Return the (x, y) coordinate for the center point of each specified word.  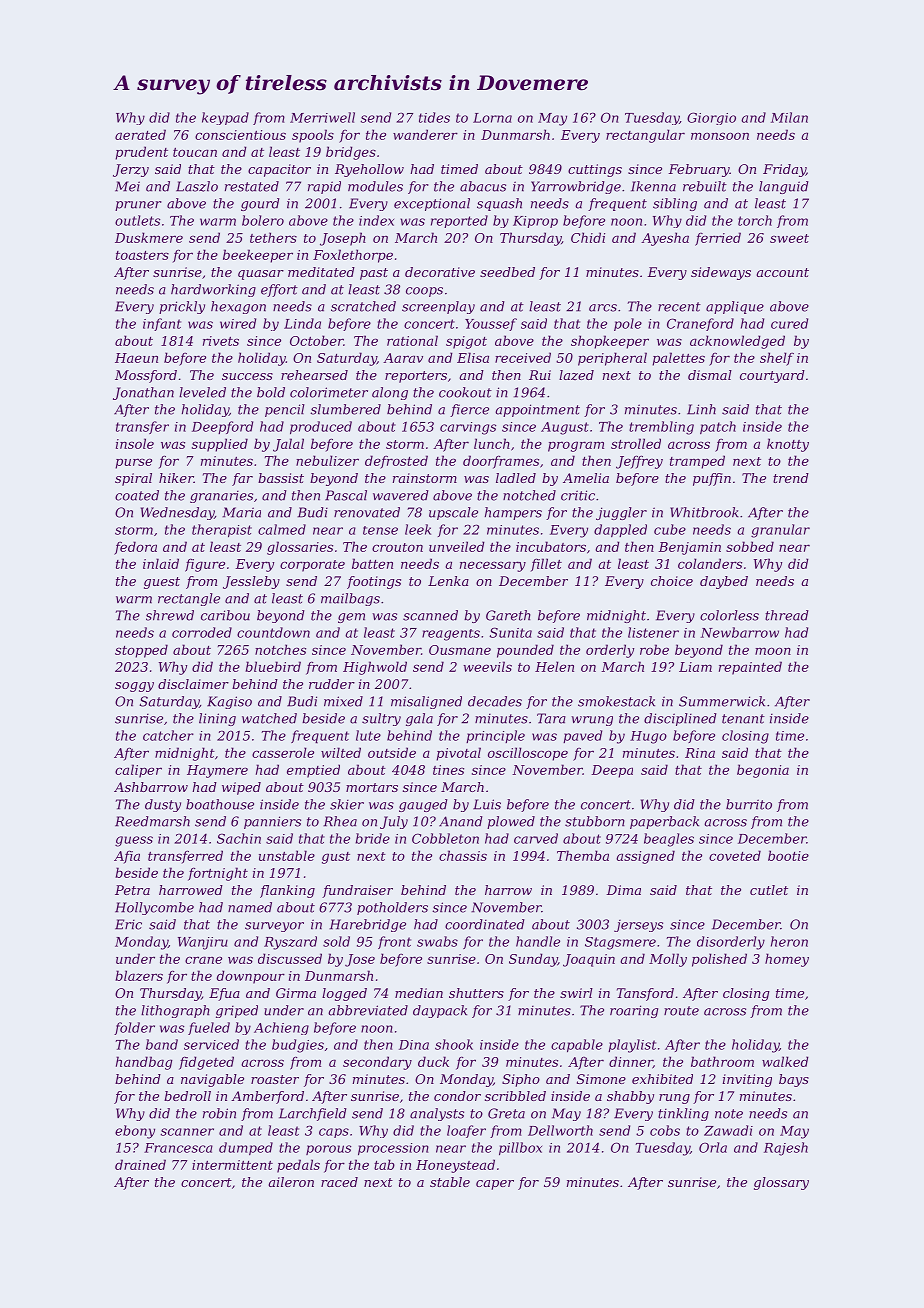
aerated (140, 134)
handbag (144, 1063)
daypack (440, 1011)
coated (137, 495)
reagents (451, 635)
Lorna (492, 118)
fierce (469, 410)
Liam (695, 667)
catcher (168, 735)
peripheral (612, 359)
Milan (789, 117)
